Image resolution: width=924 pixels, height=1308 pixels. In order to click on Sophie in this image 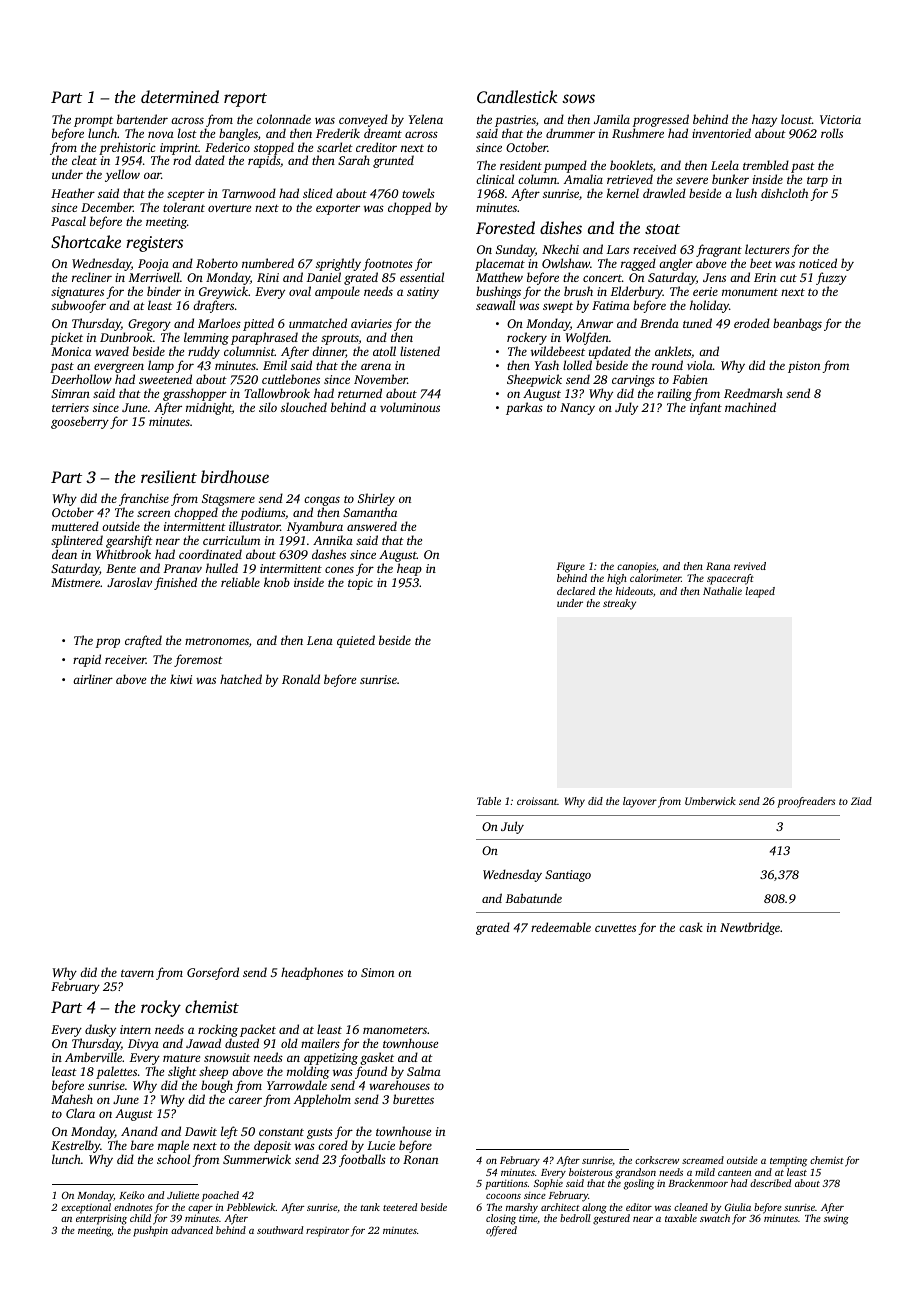, I will do `click(548, 1184)`.
